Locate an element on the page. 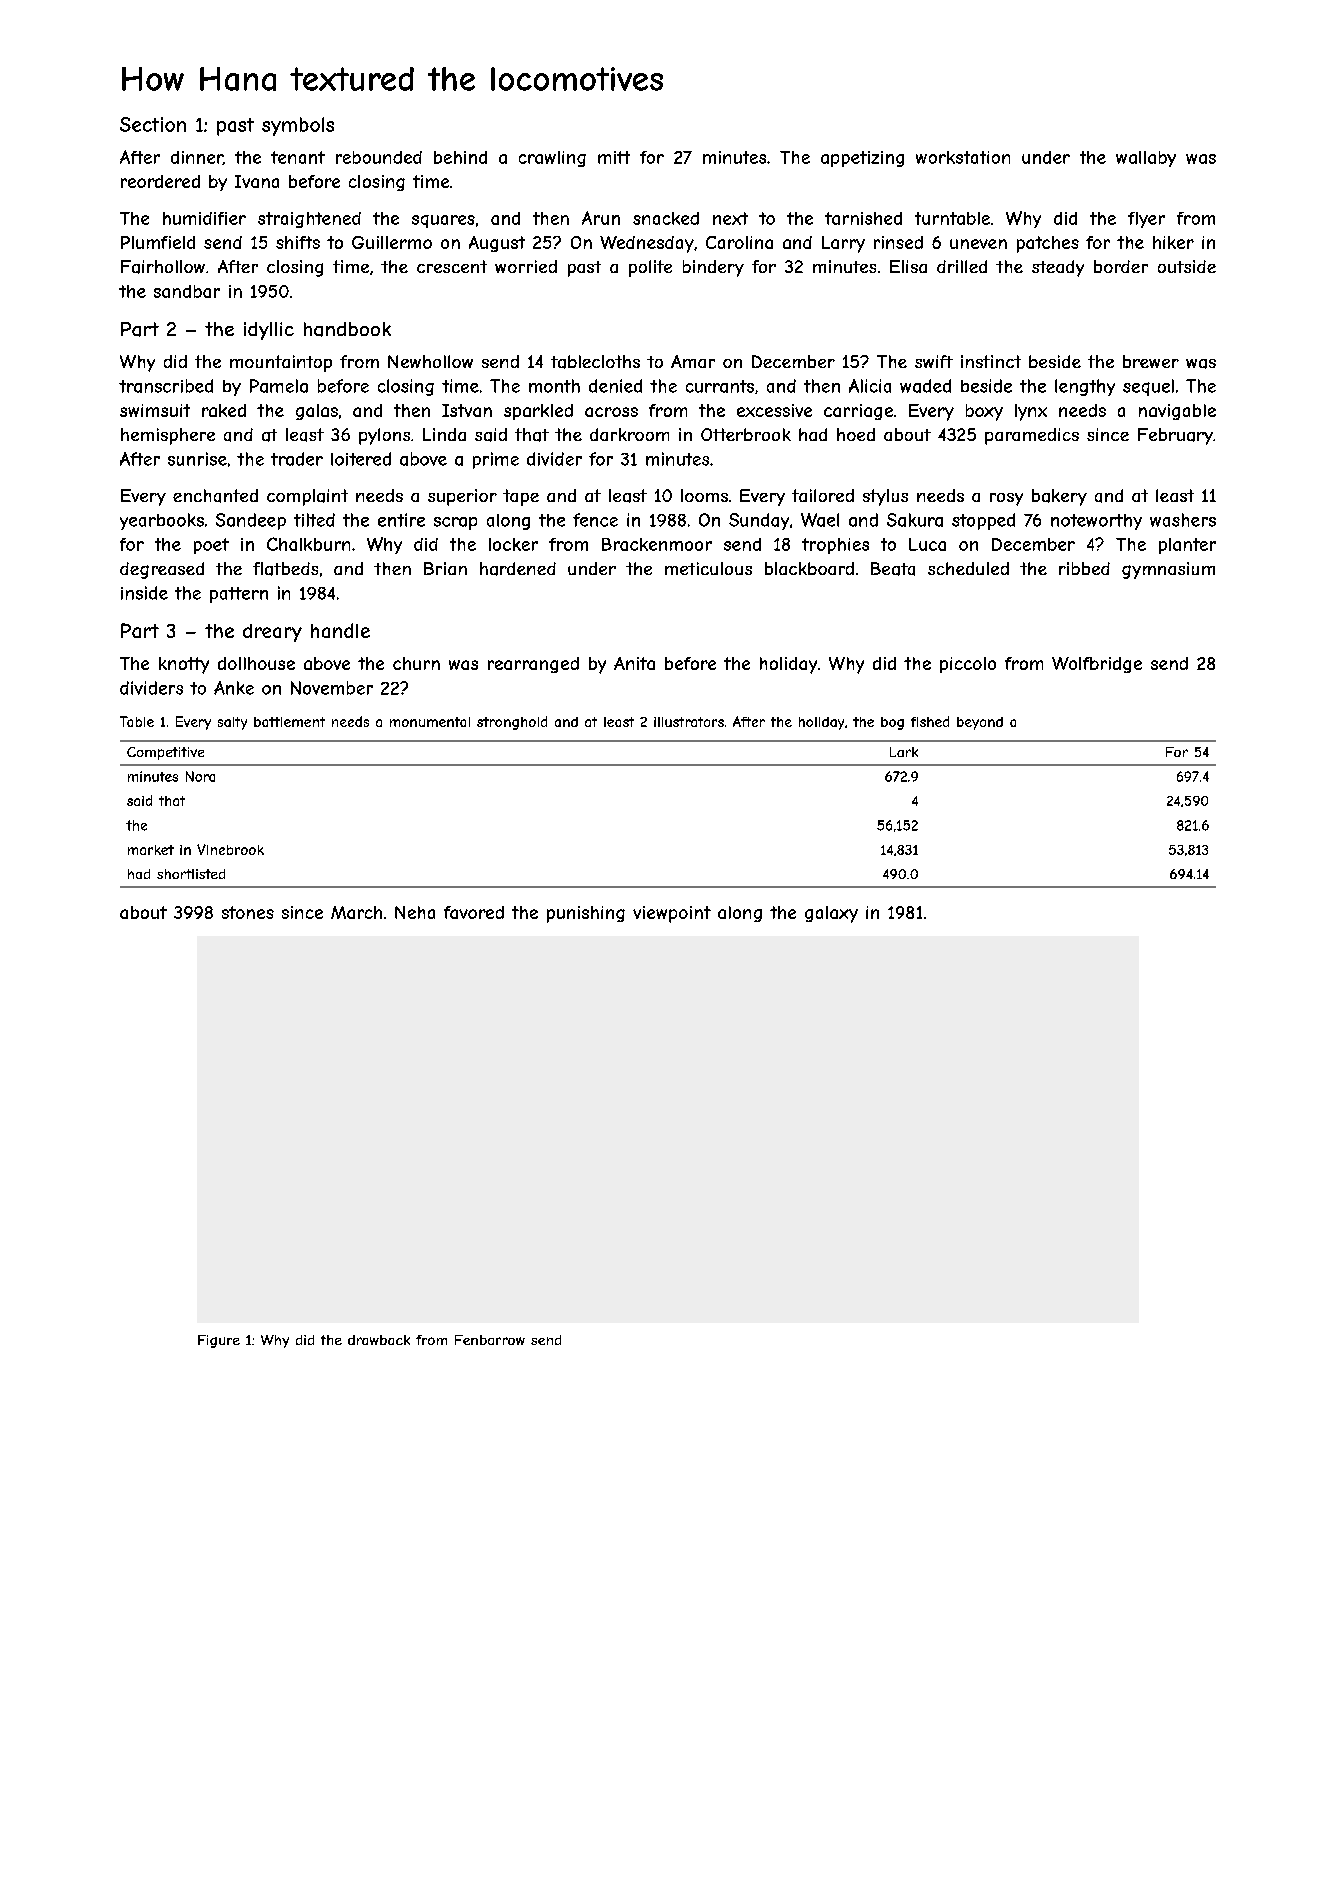 The image size is (1336, 1890). rebounded is located at coordinates (379, 157).
